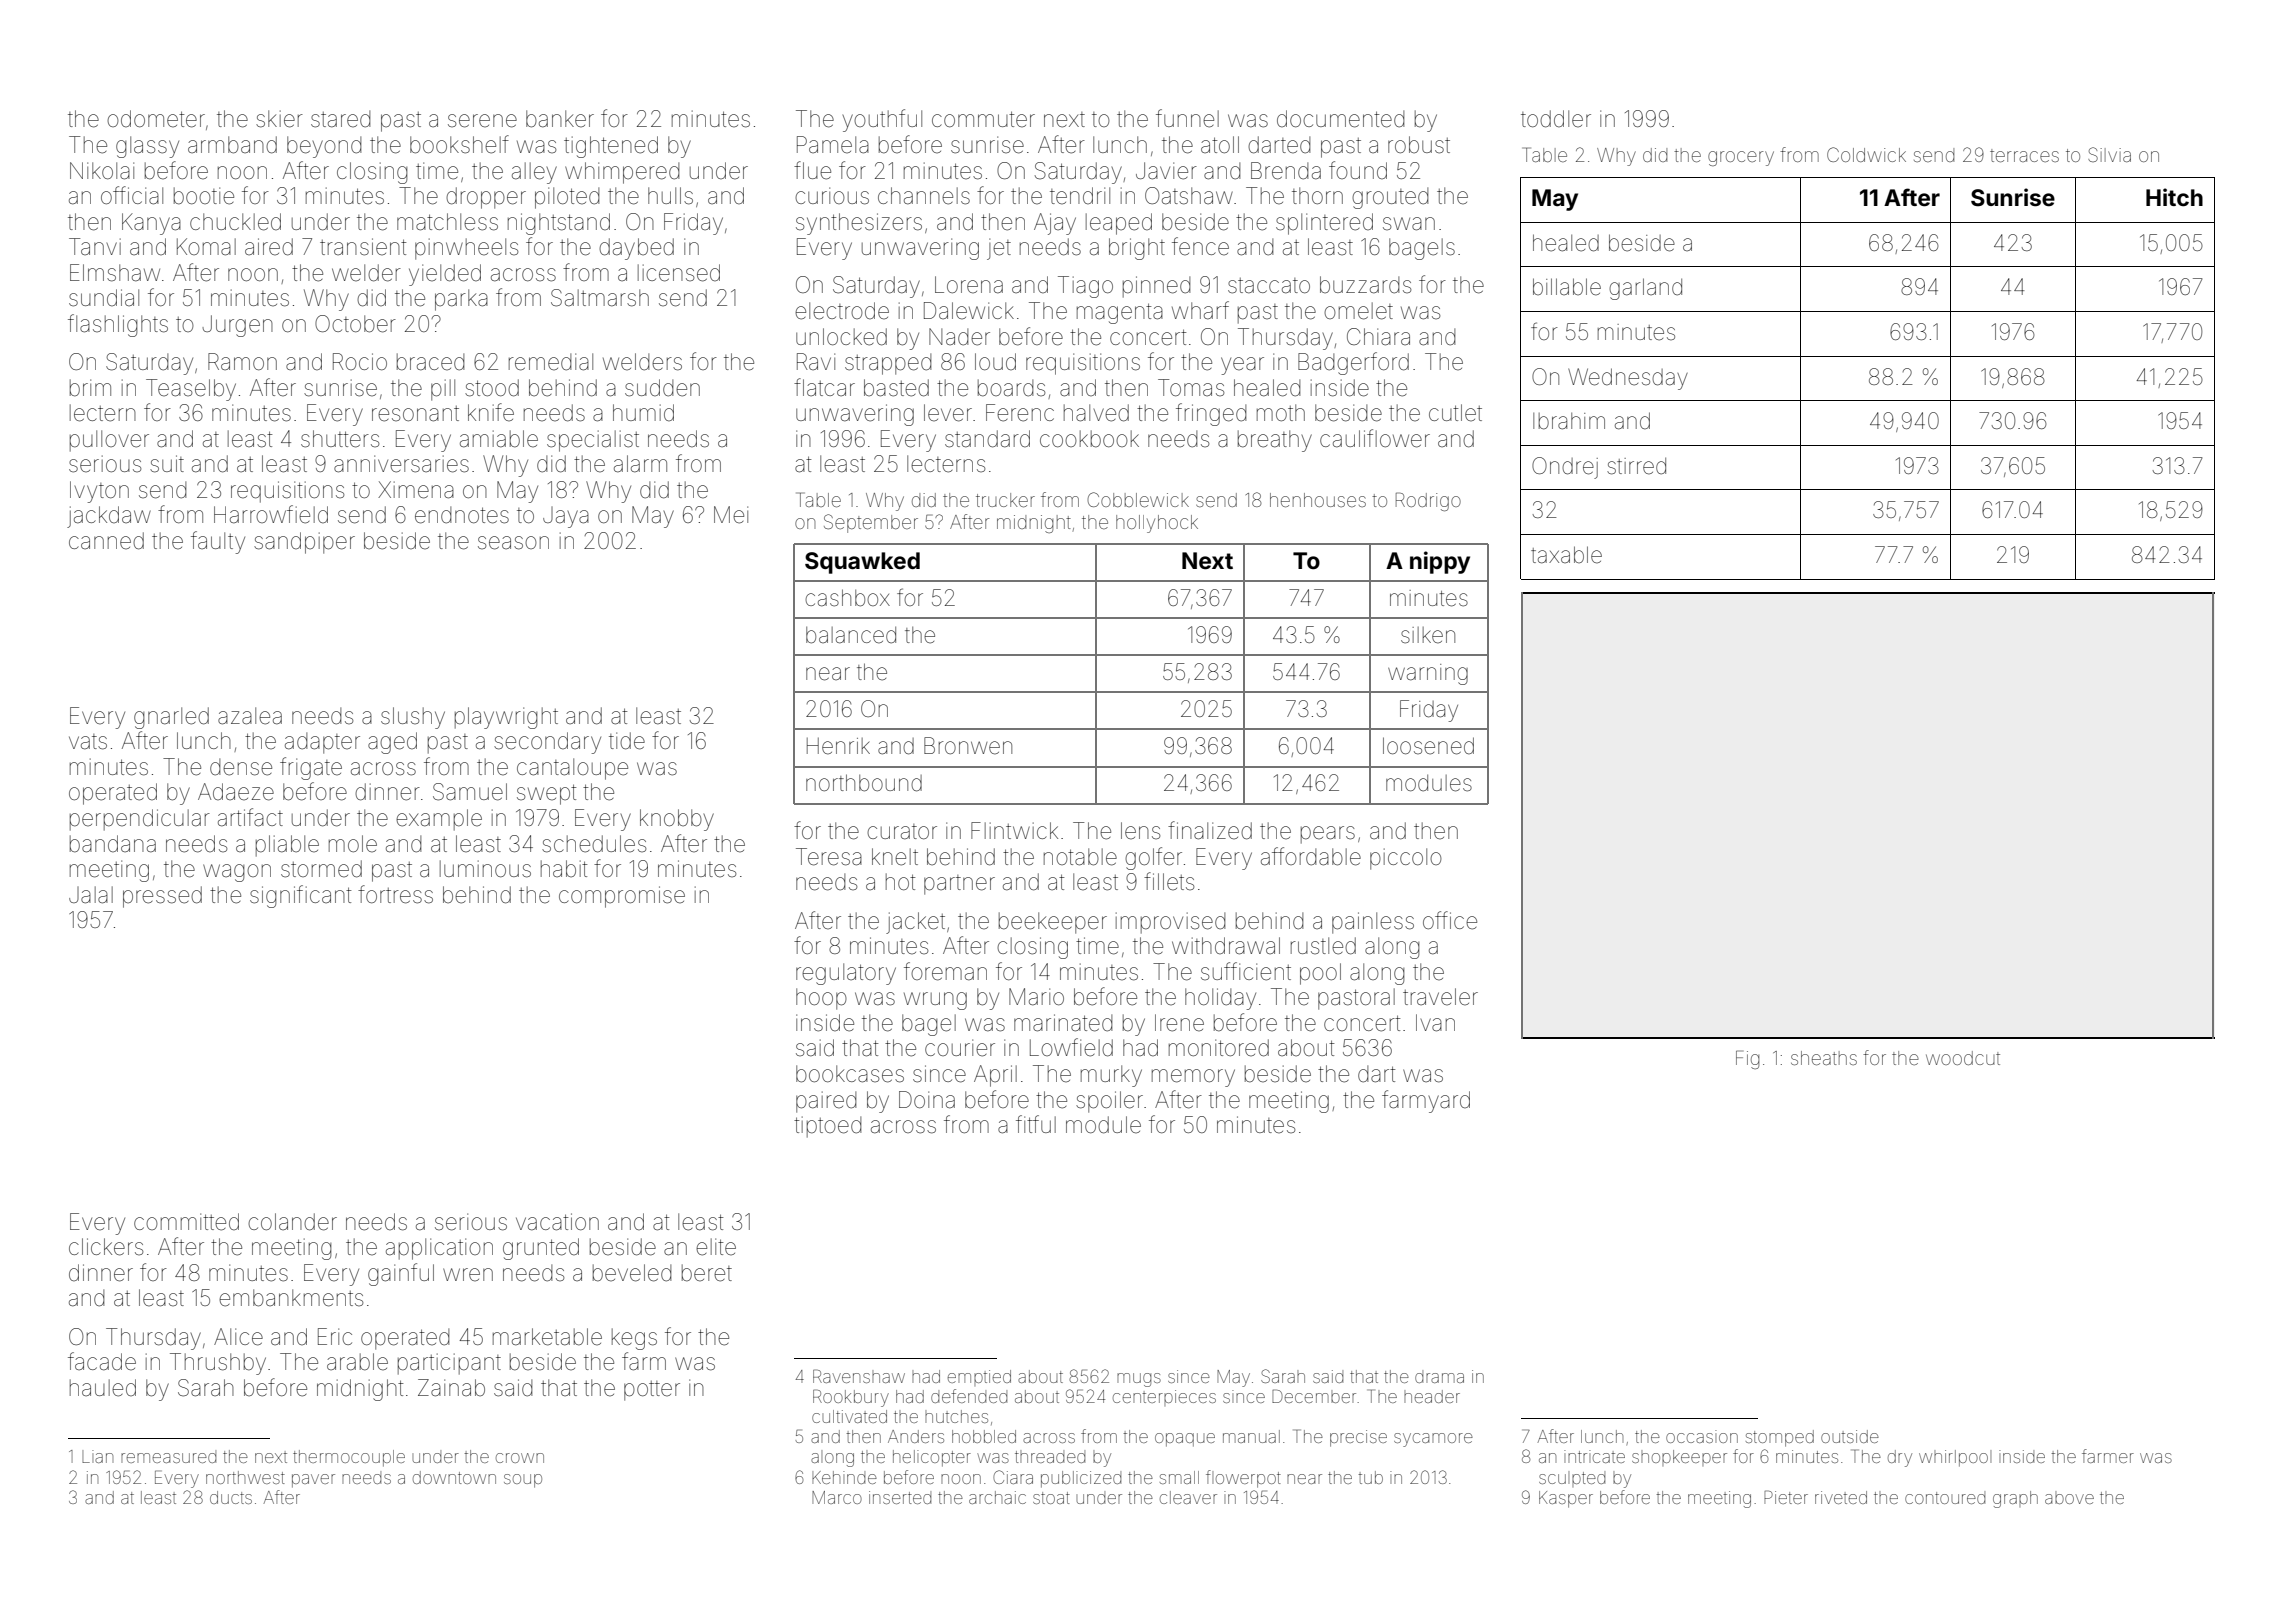  What do you see at coordinates (1636, 466) in the screenshot?
I see `stirred` at bounding box center [1636, 466].
